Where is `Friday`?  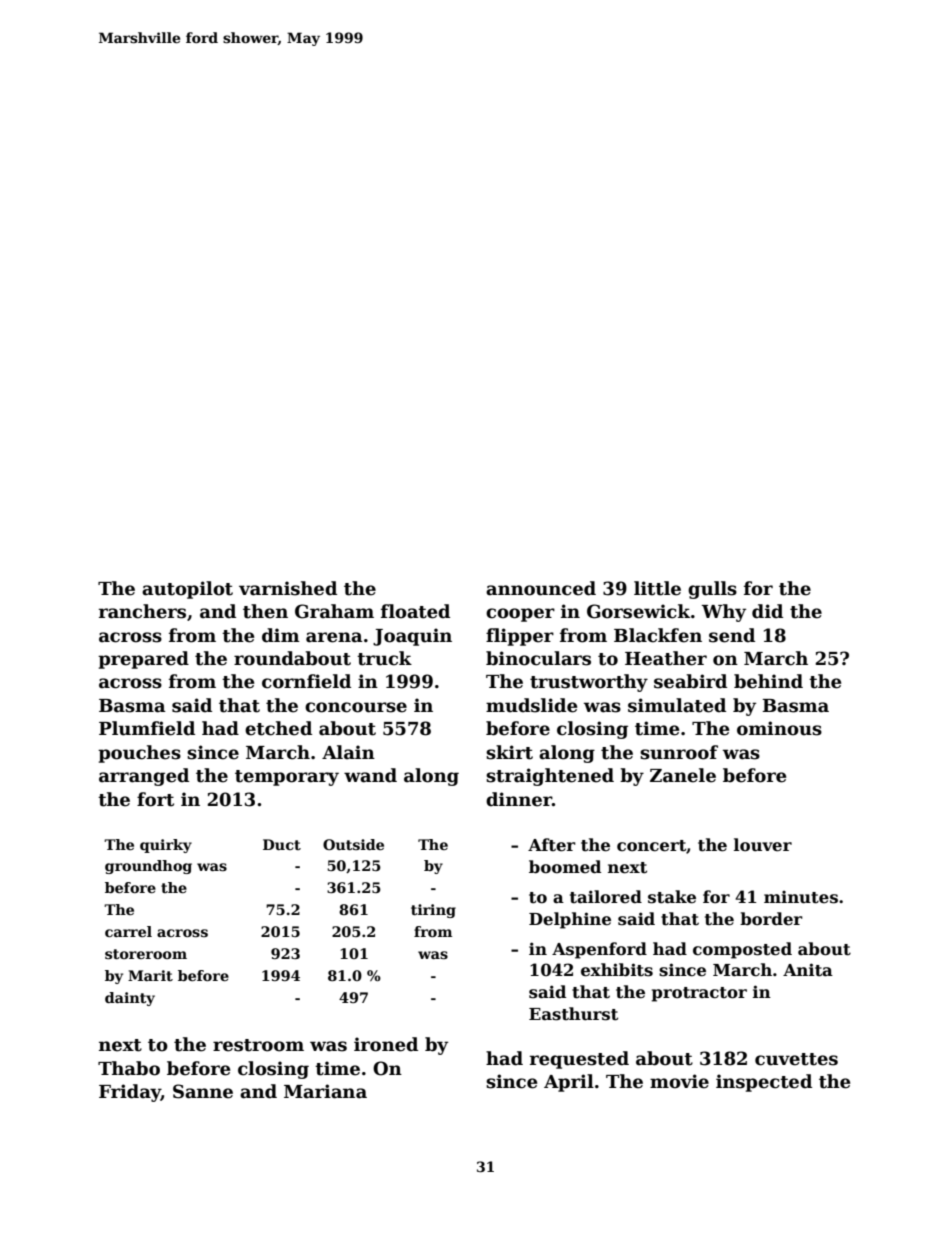
Friday is located at coordinates (130, 1093).
